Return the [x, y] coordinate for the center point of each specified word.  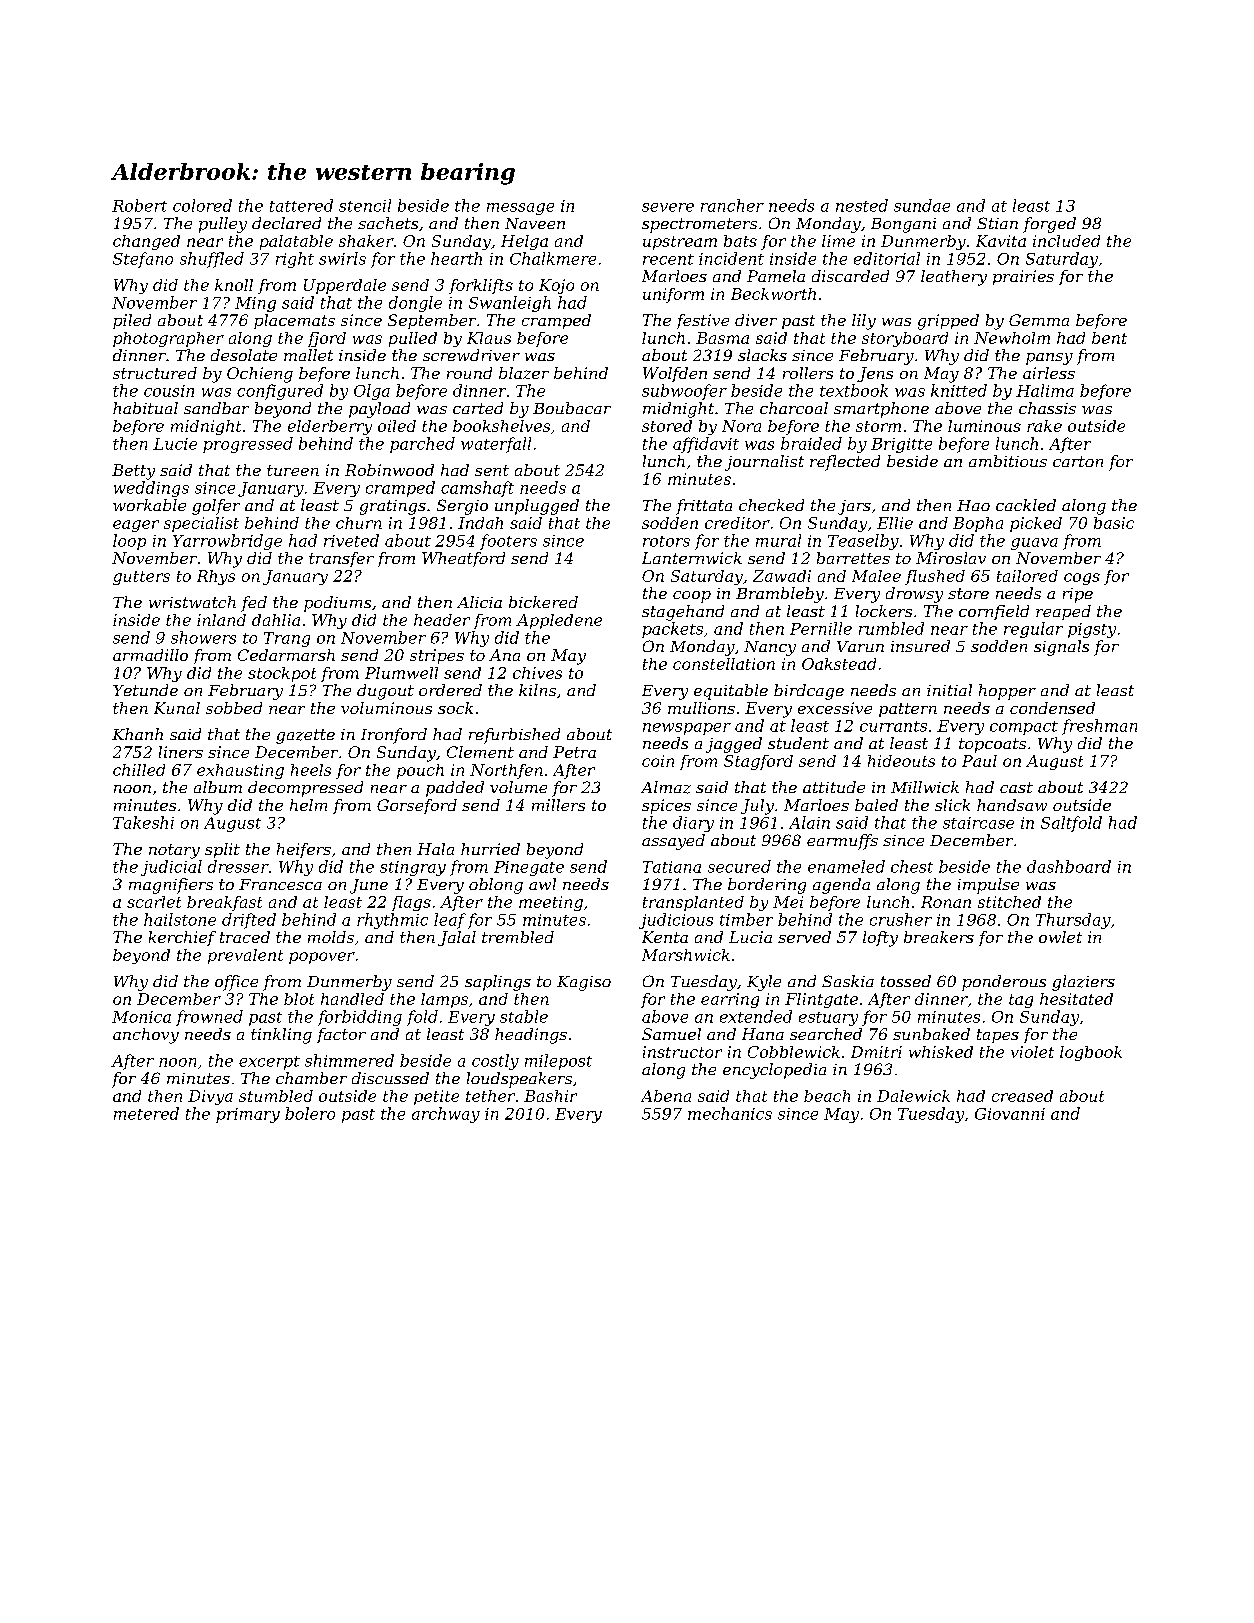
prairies [1023, 277]
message [520, 209]
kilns [537, 690]
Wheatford [463, 559]
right [295, 260]
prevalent [245, 956]
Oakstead [839, 664]
